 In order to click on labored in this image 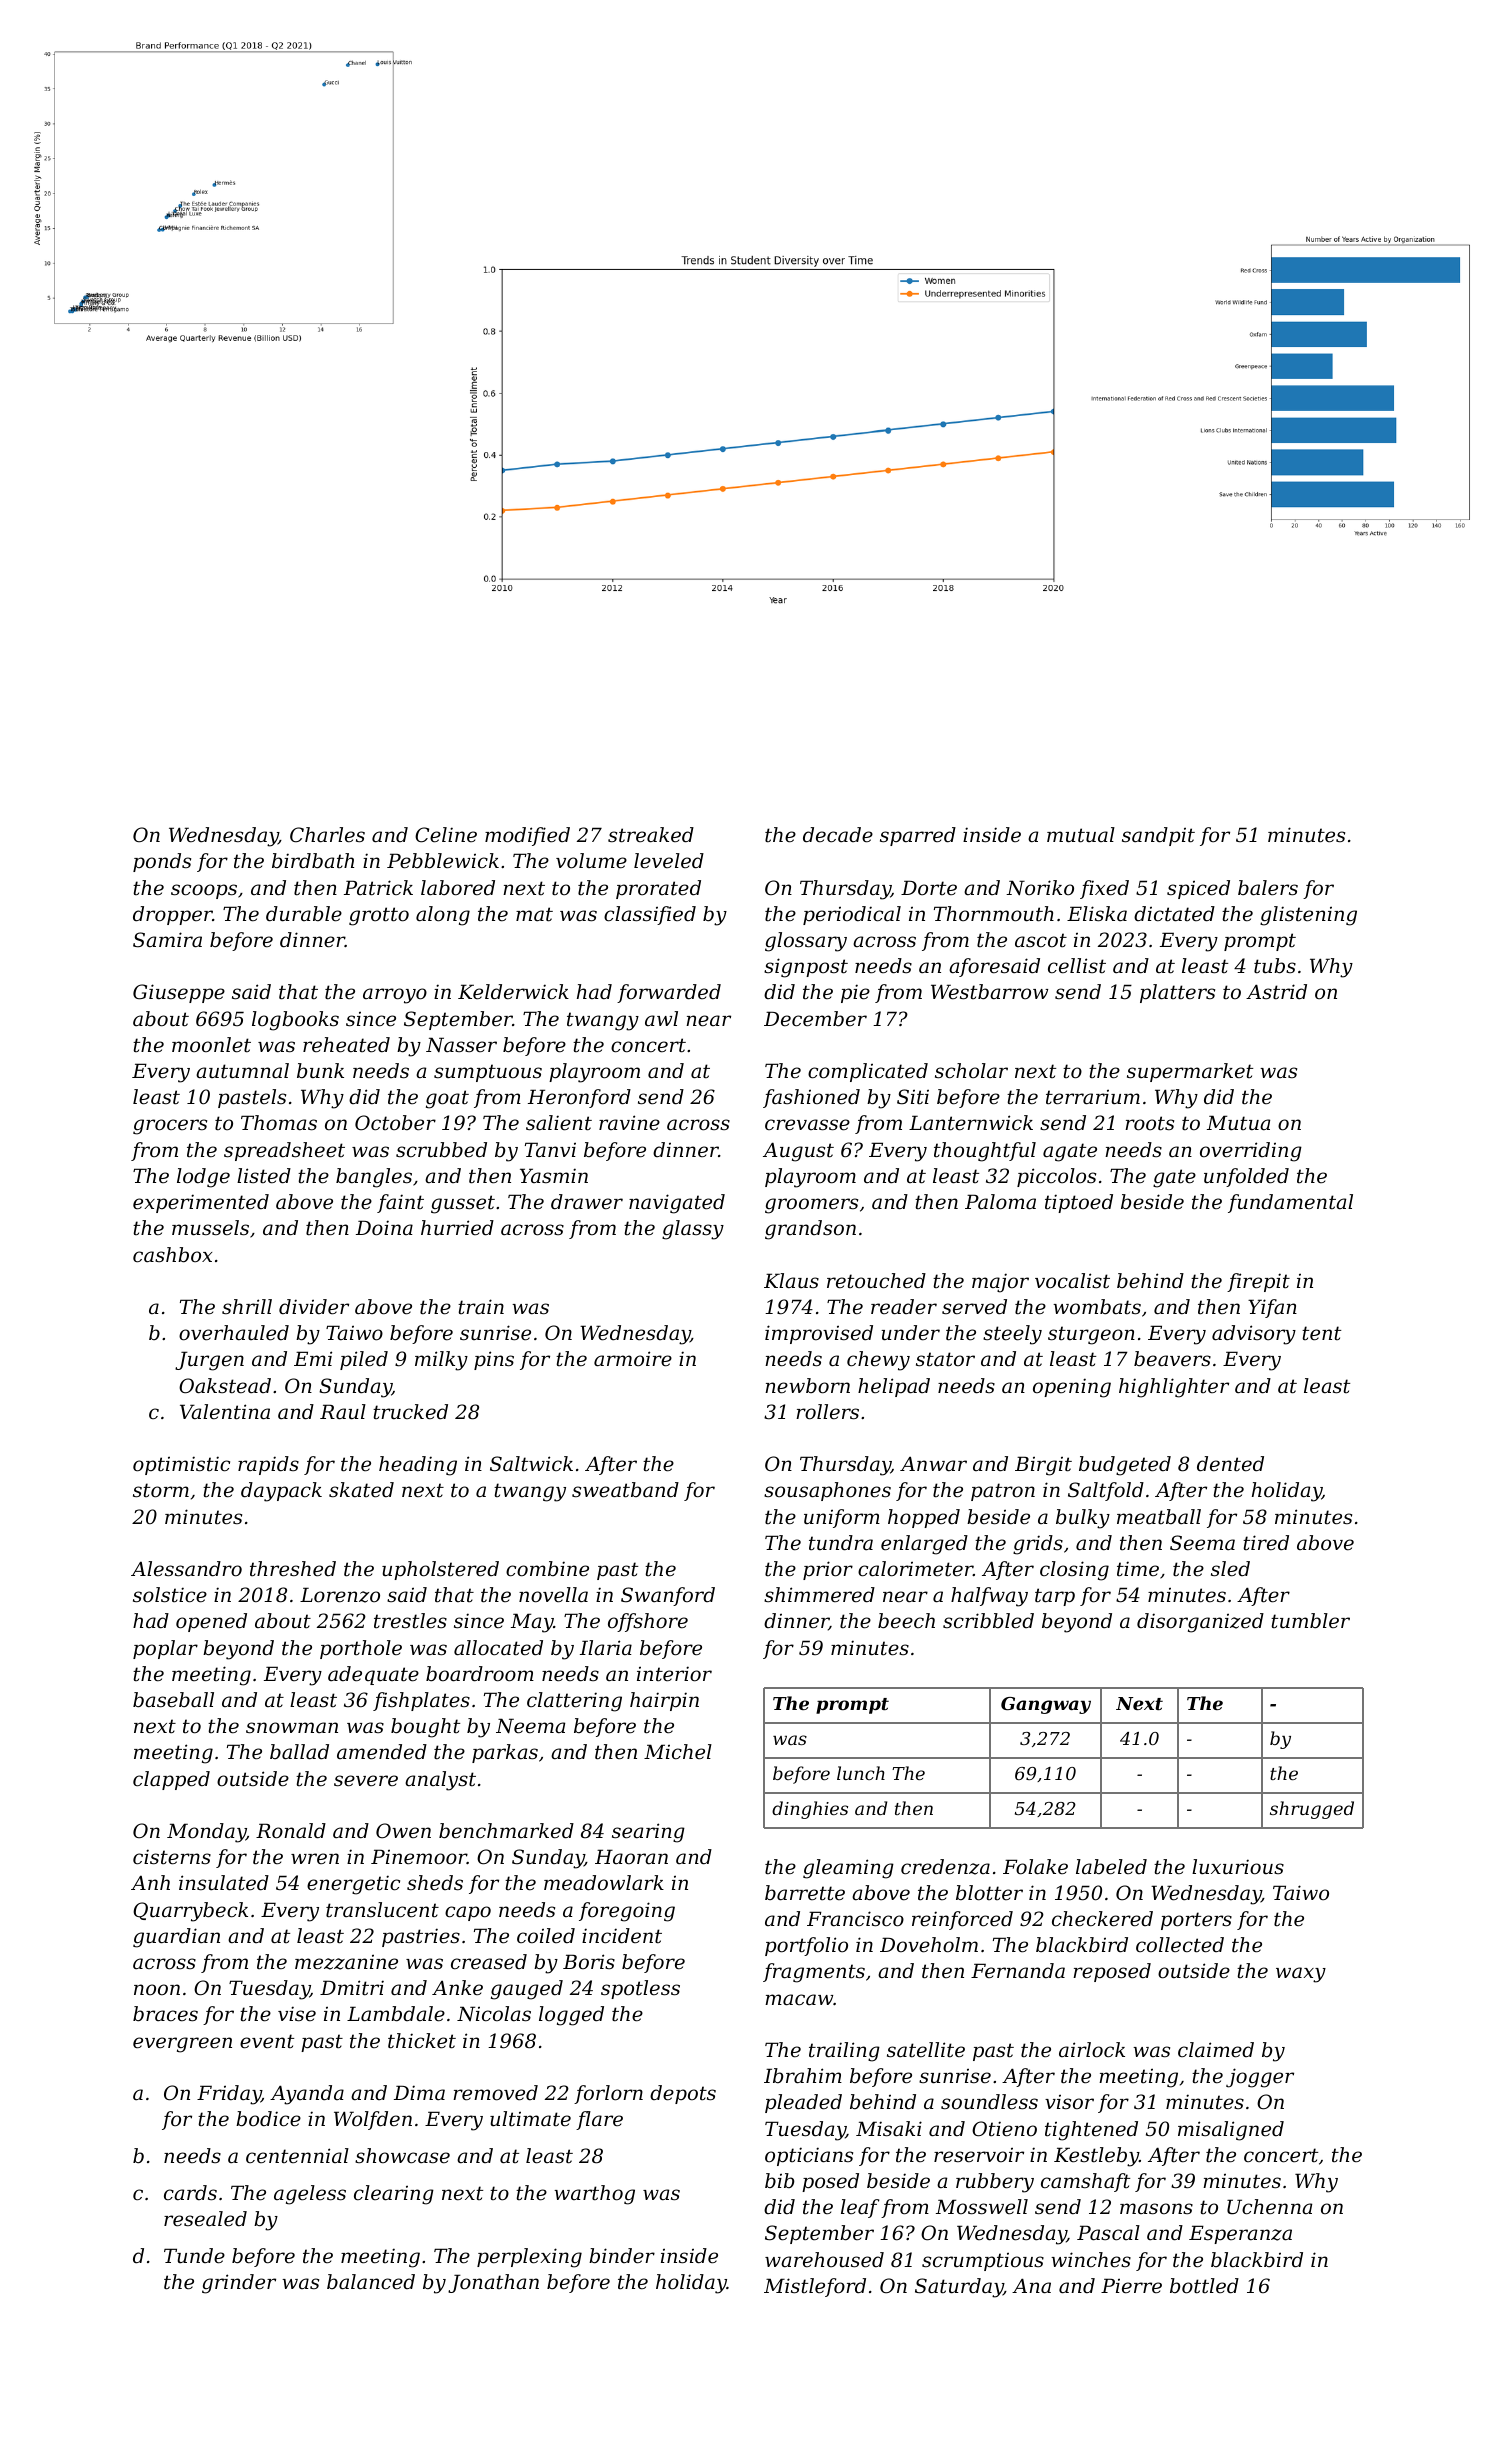, I will do `click(458, 888)`.
